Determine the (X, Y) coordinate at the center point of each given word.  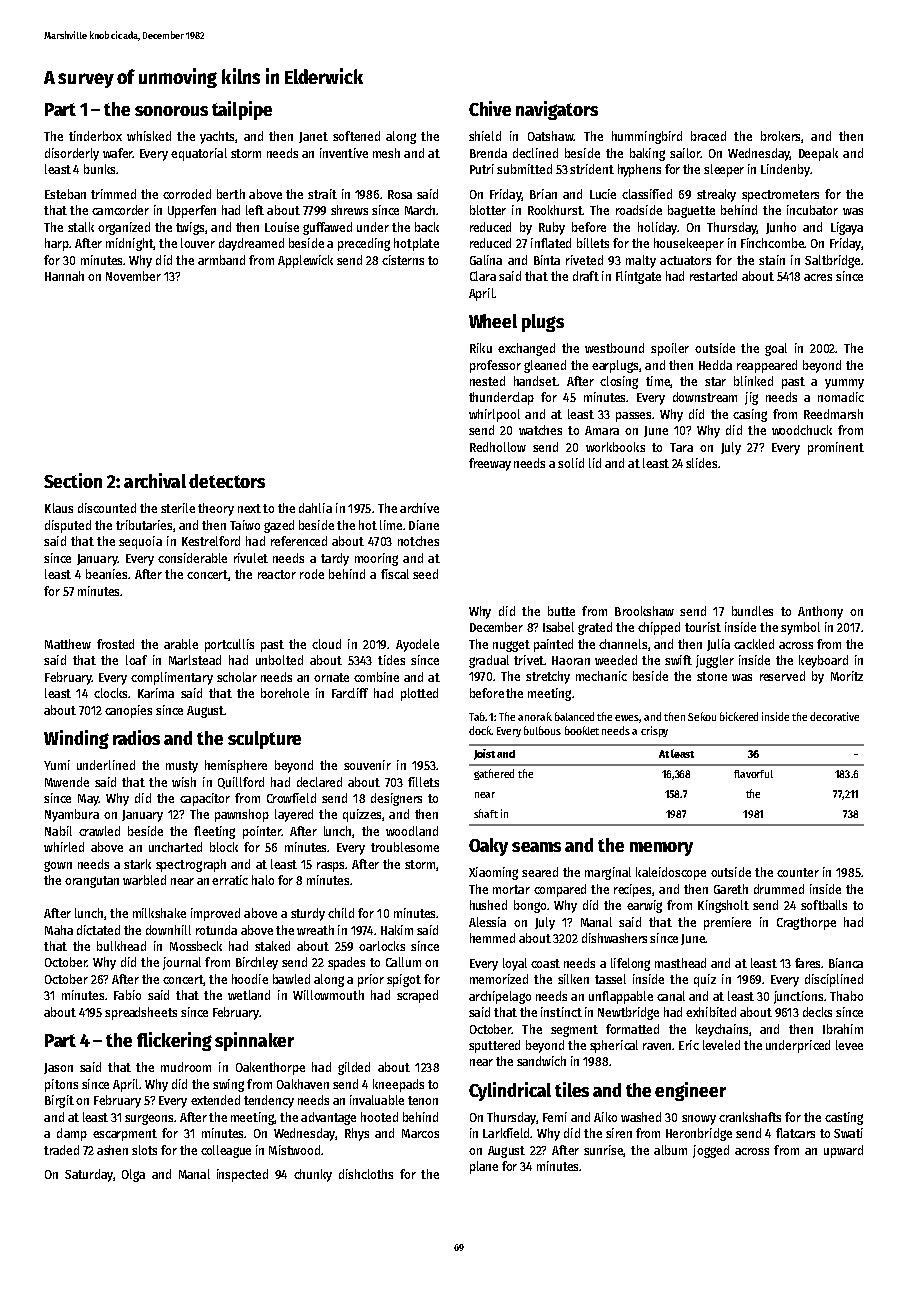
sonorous (171, 111)
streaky (716, 195)
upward (843, 1151)
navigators (557, 110)
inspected (242, 1175)
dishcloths (366, 1174)
